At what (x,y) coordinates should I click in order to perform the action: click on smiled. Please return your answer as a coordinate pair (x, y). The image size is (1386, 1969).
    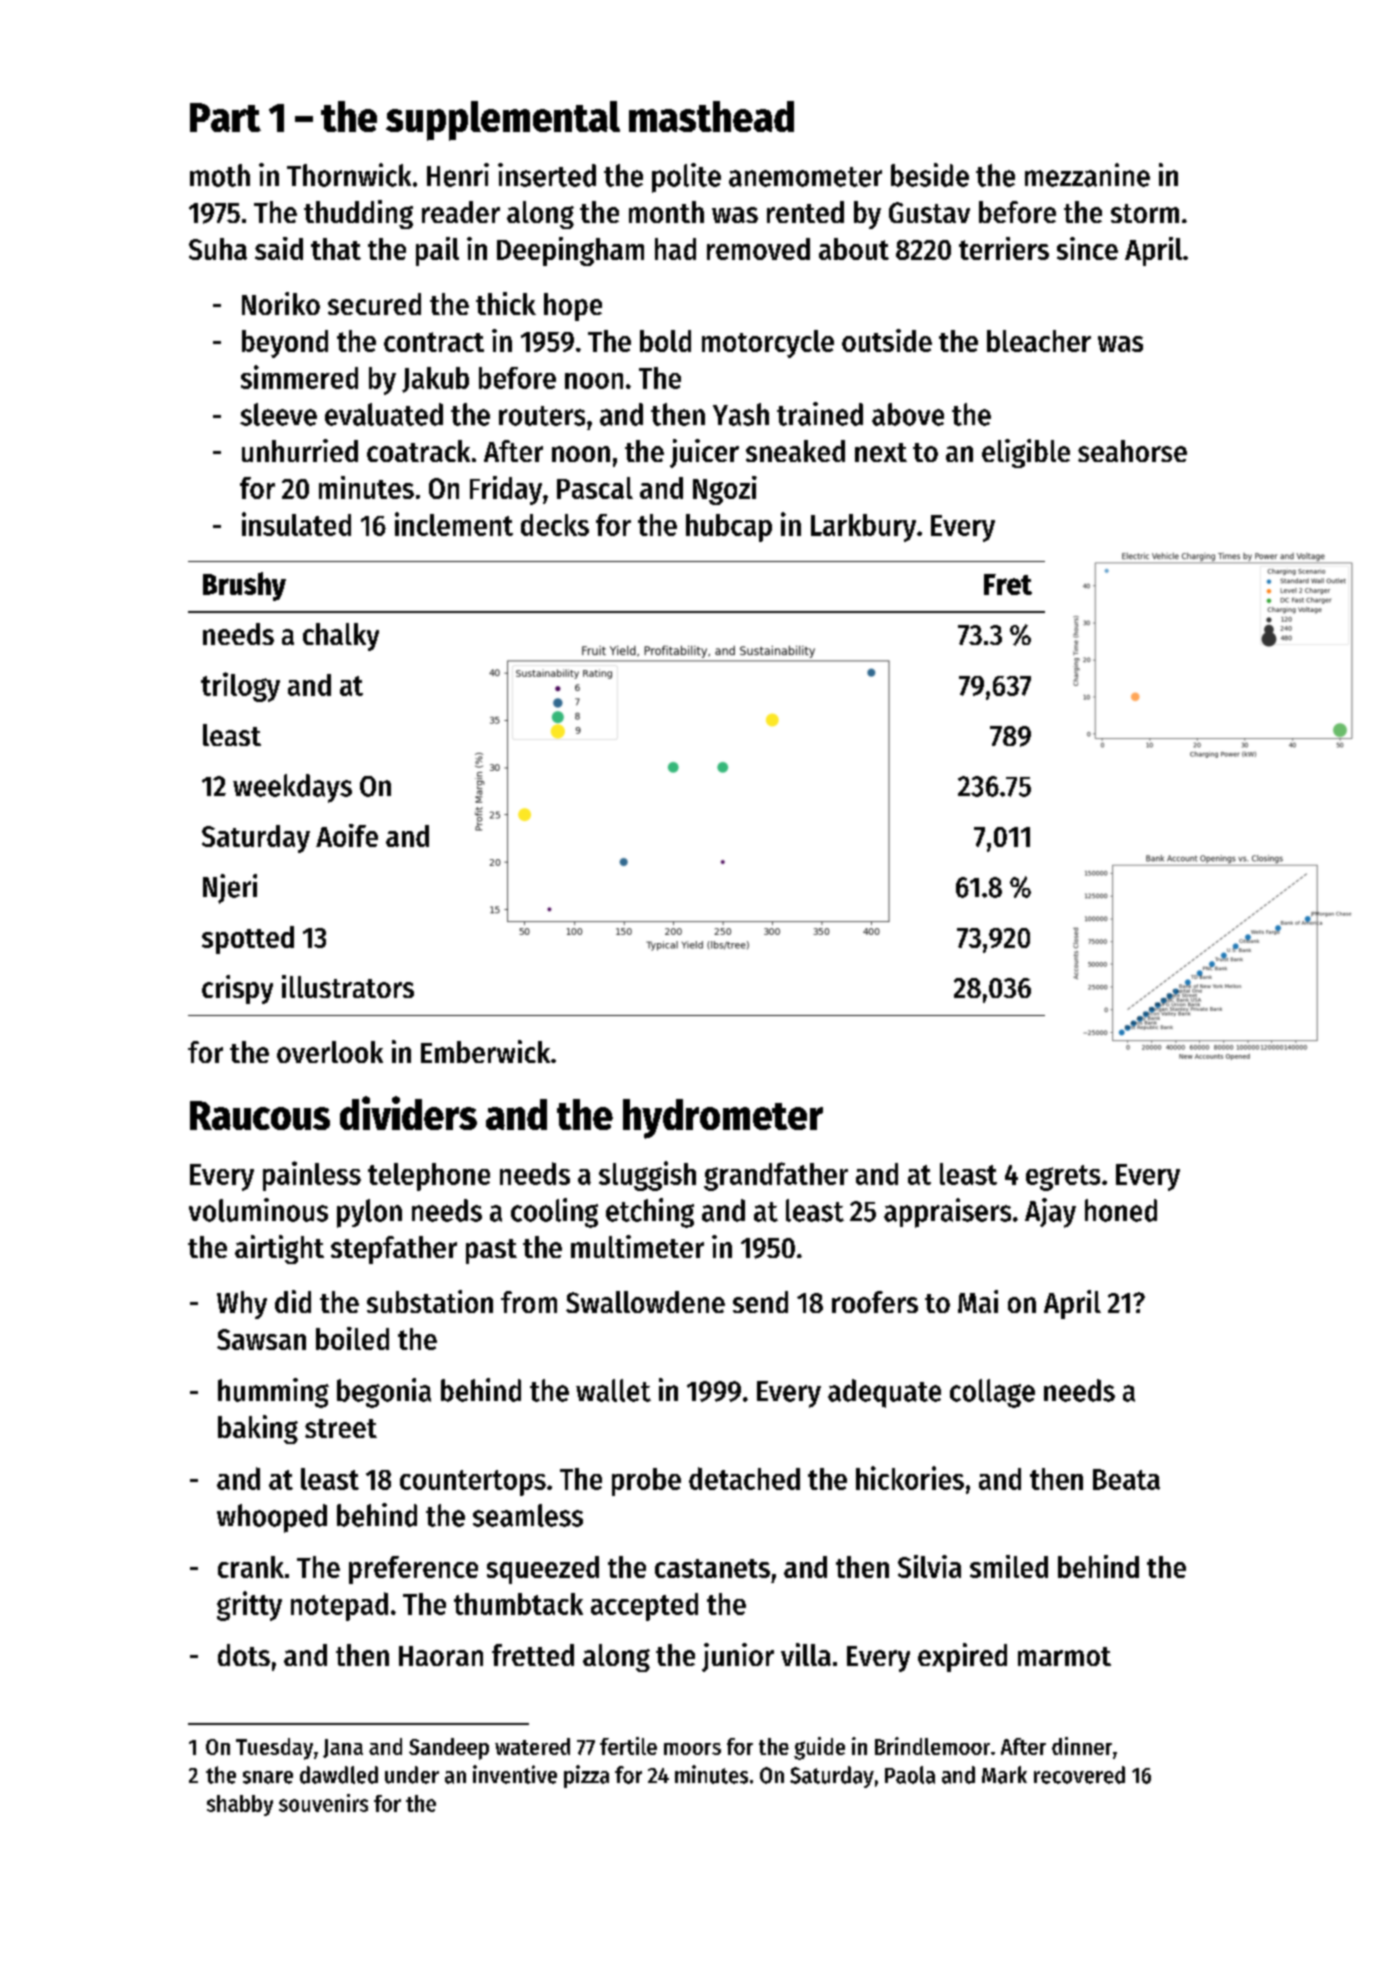
    Looking at the image, I should click on (1009, 1566).
